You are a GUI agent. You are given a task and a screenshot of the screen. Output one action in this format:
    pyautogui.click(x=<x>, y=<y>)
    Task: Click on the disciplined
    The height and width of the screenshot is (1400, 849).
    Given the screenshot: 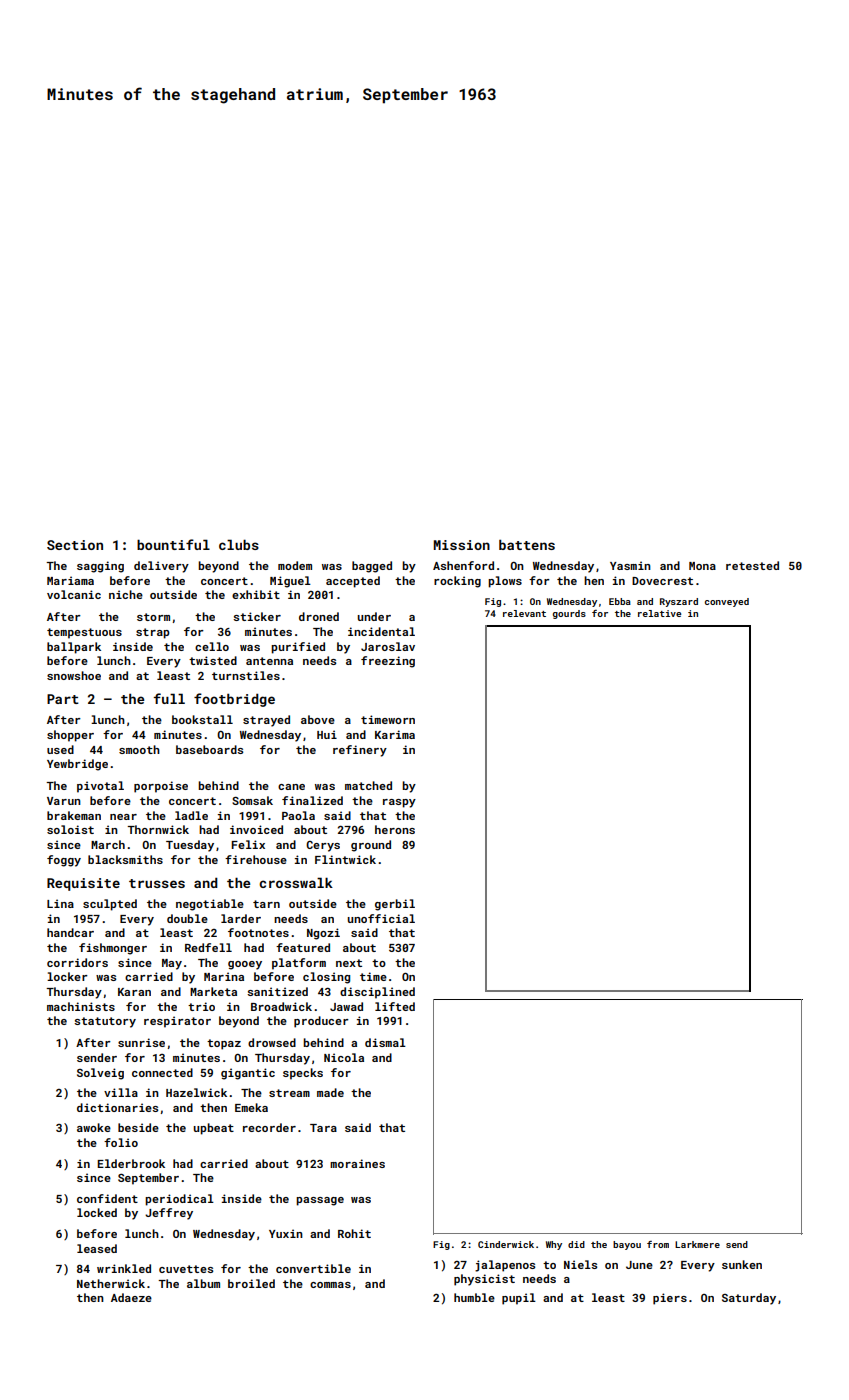 What is the action you would take?
    pyautogui.click(x=377, y=993)
